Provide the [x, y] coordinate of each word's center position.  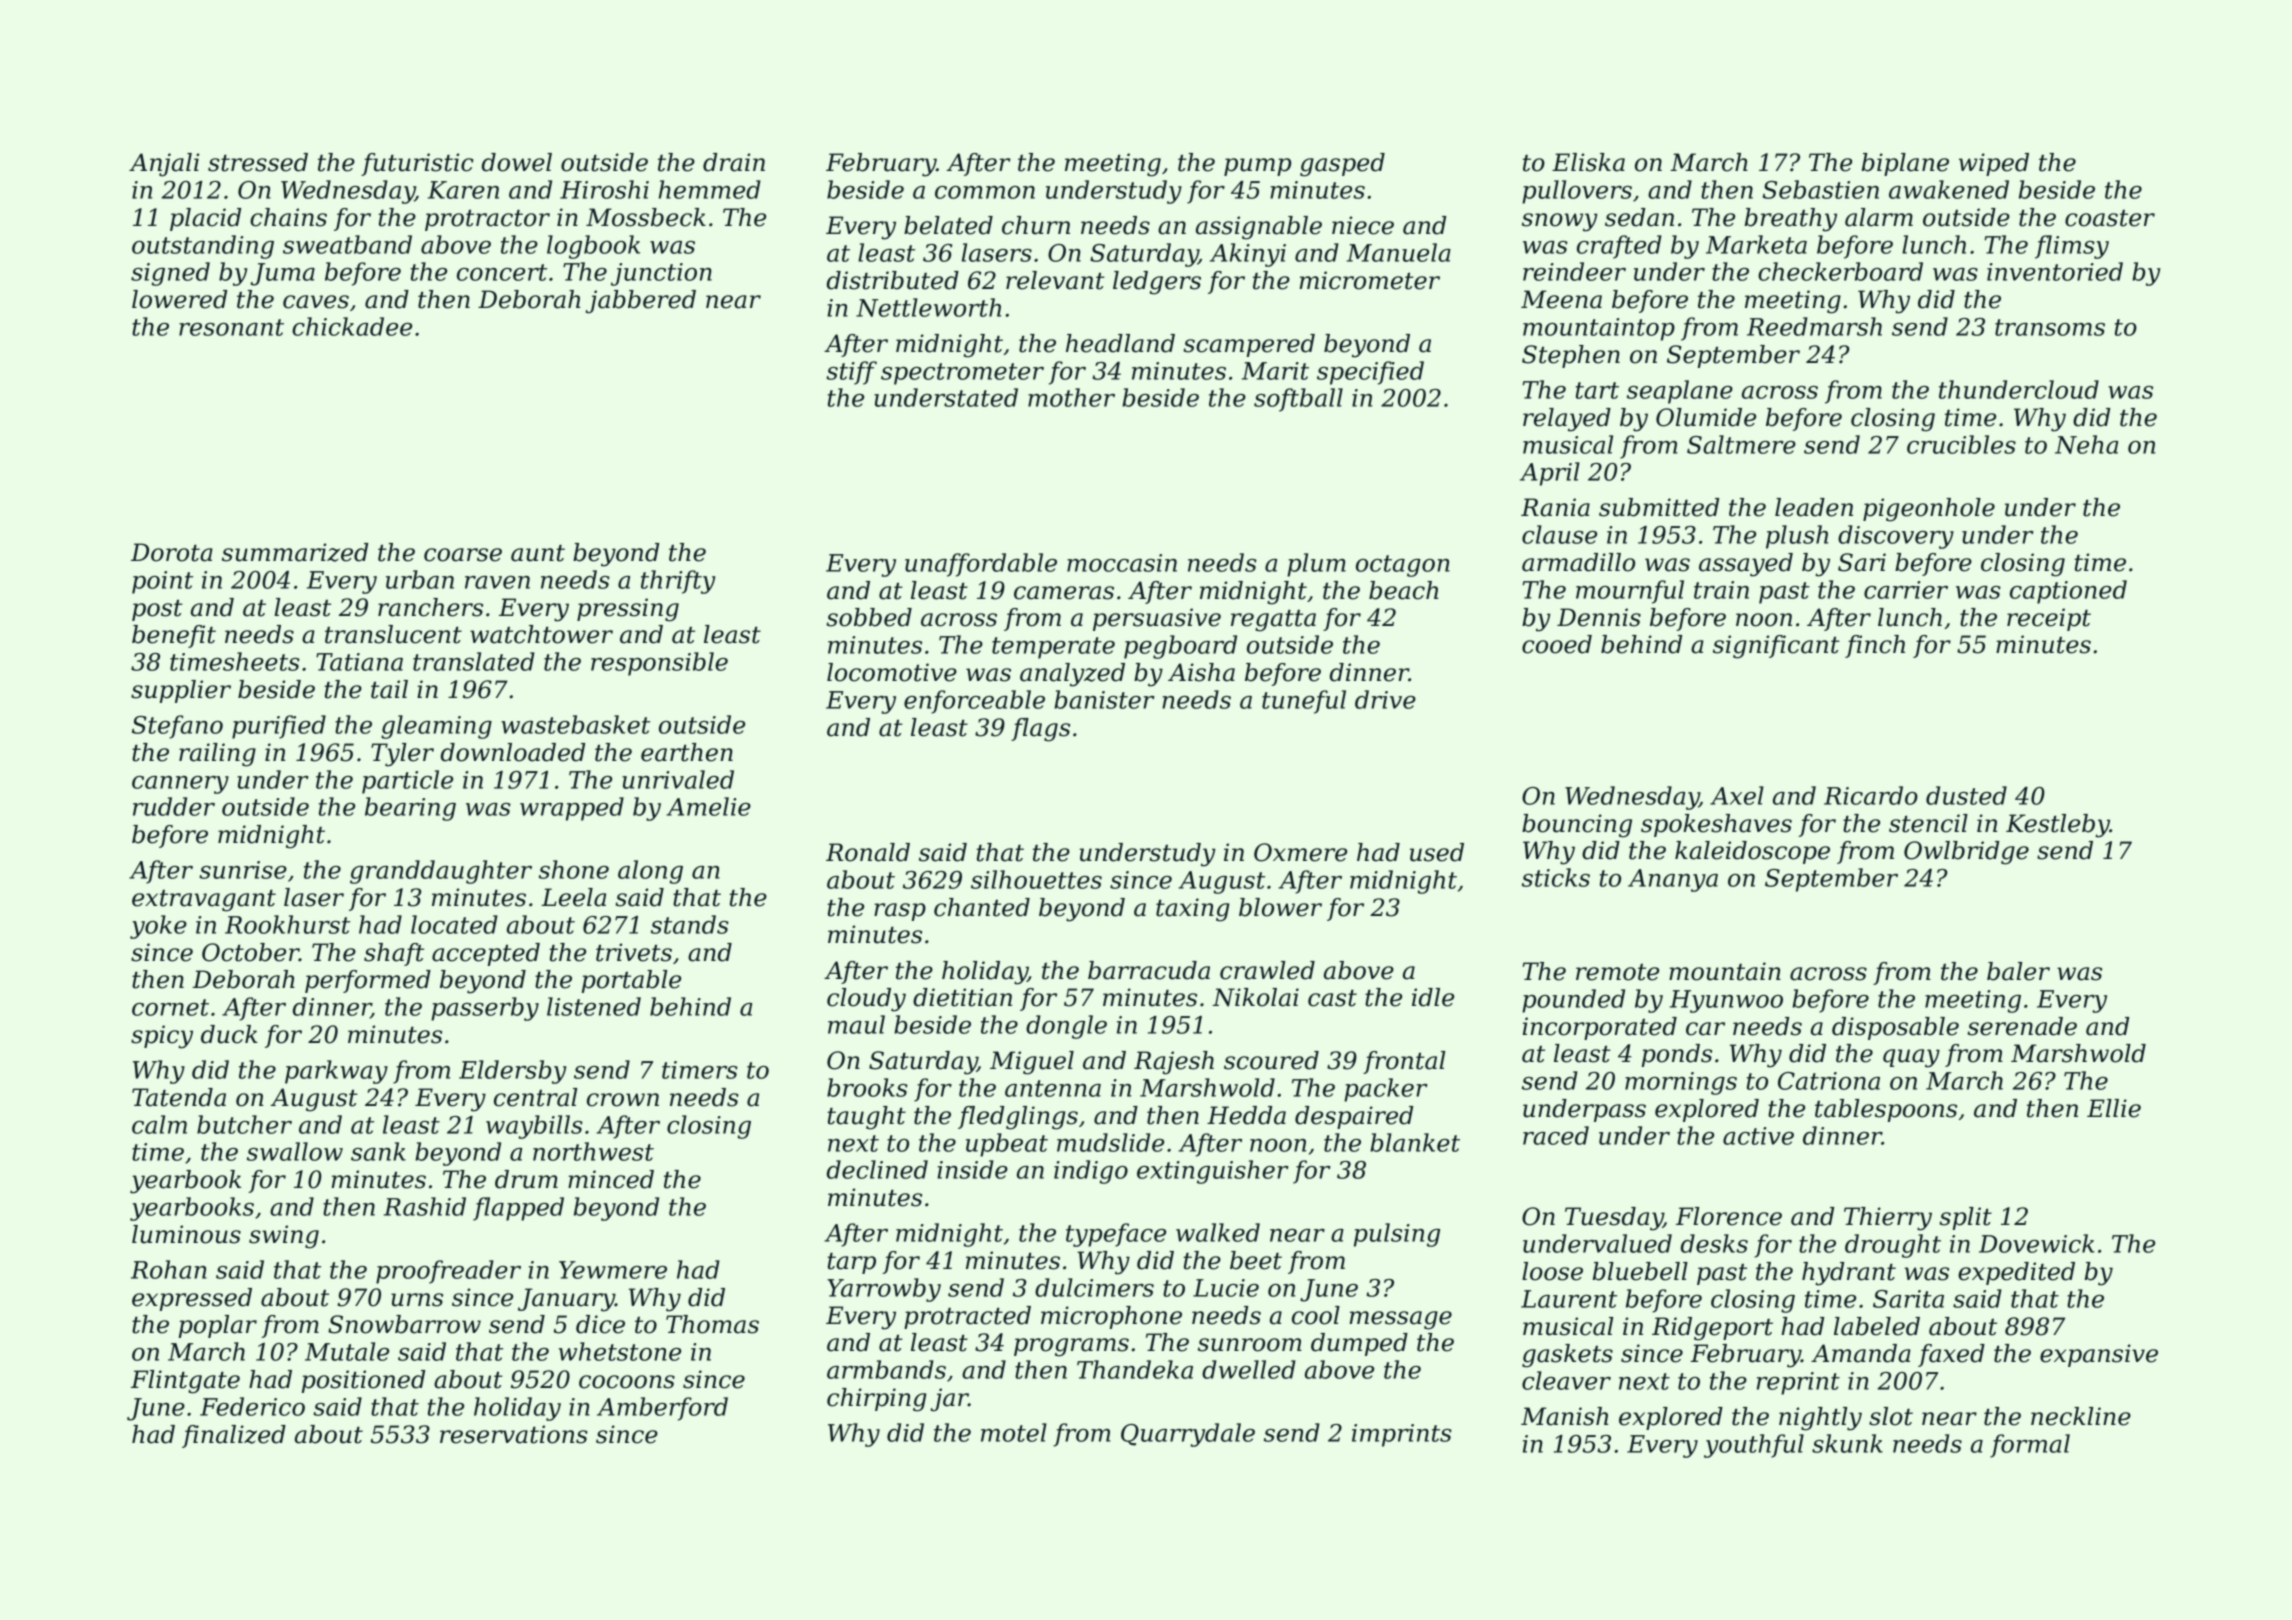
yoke [158, 927]
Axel [1737, 795]
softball [1298, 400]
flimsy [2072, 247]
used [1437, 852]
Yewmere [613, 1270]
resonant [231, 327]
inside [972, 1169]
